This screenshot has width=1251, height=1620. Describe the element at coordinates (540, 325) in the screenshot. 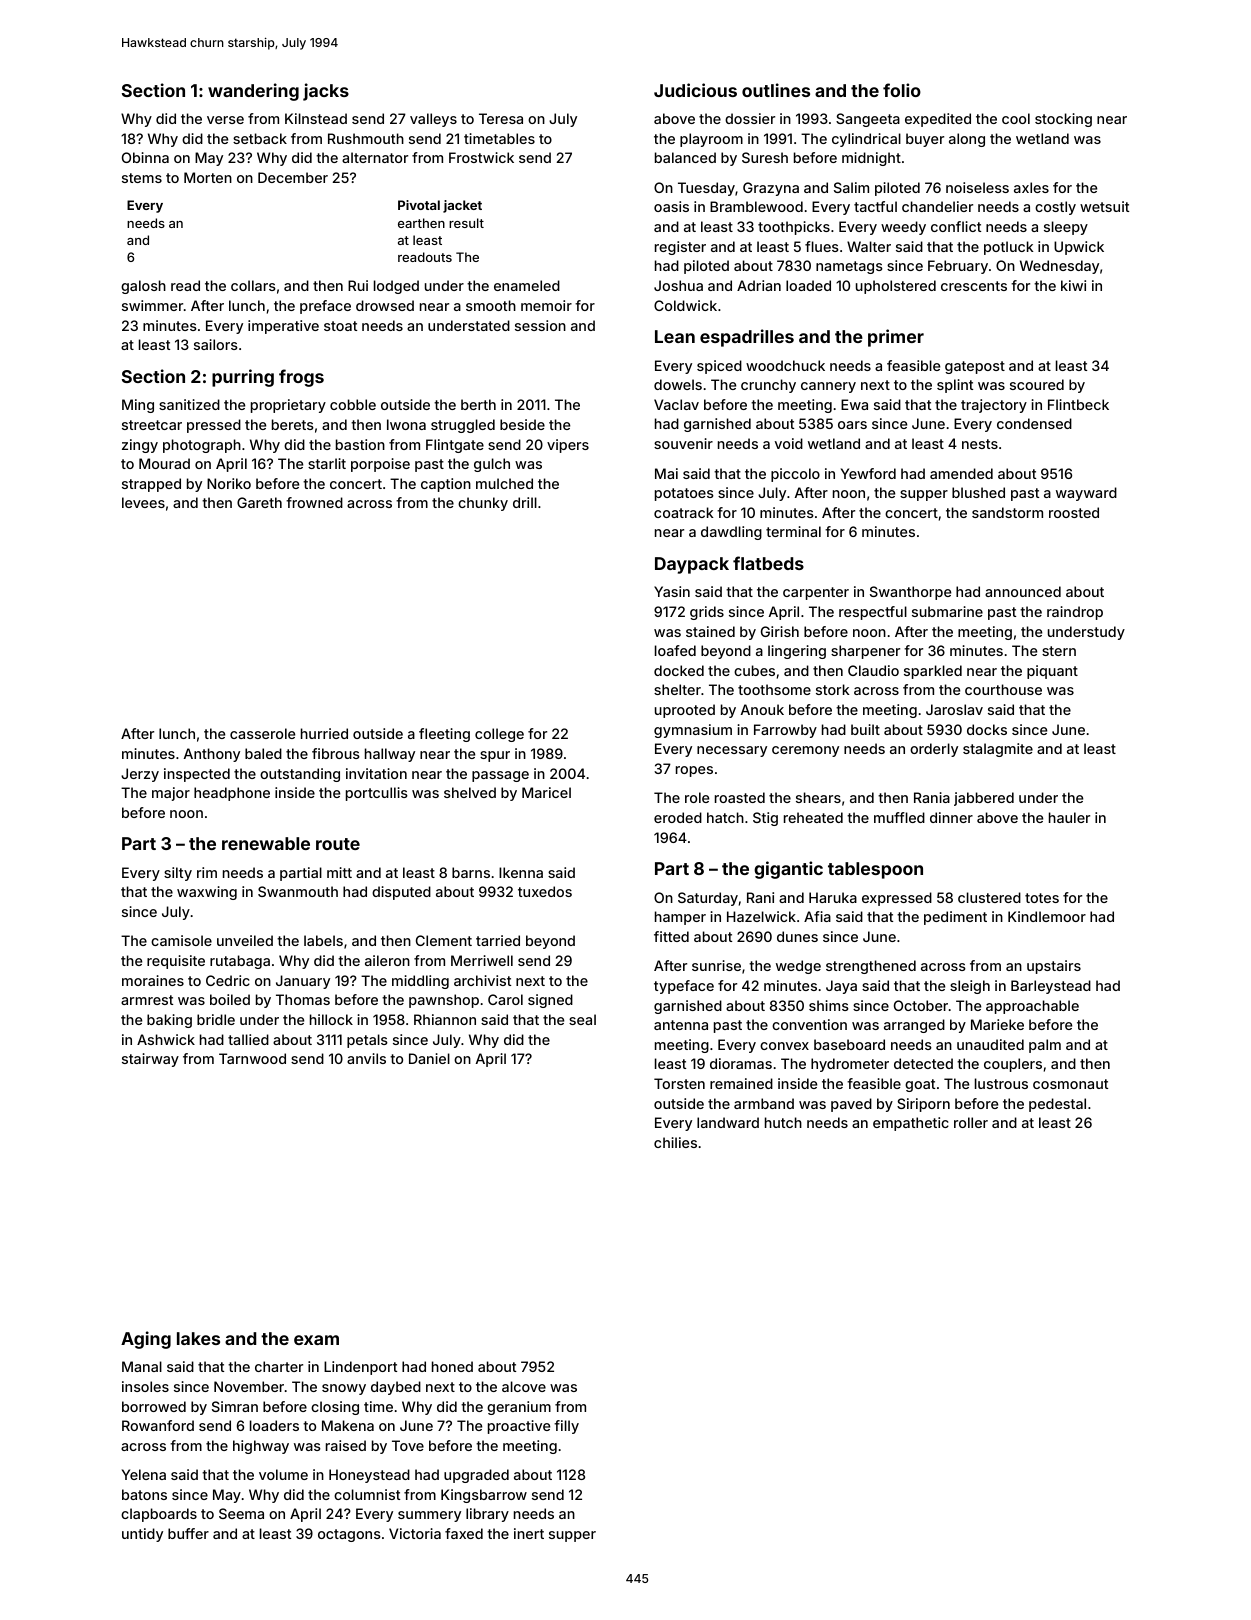

I see `session` at that location.
